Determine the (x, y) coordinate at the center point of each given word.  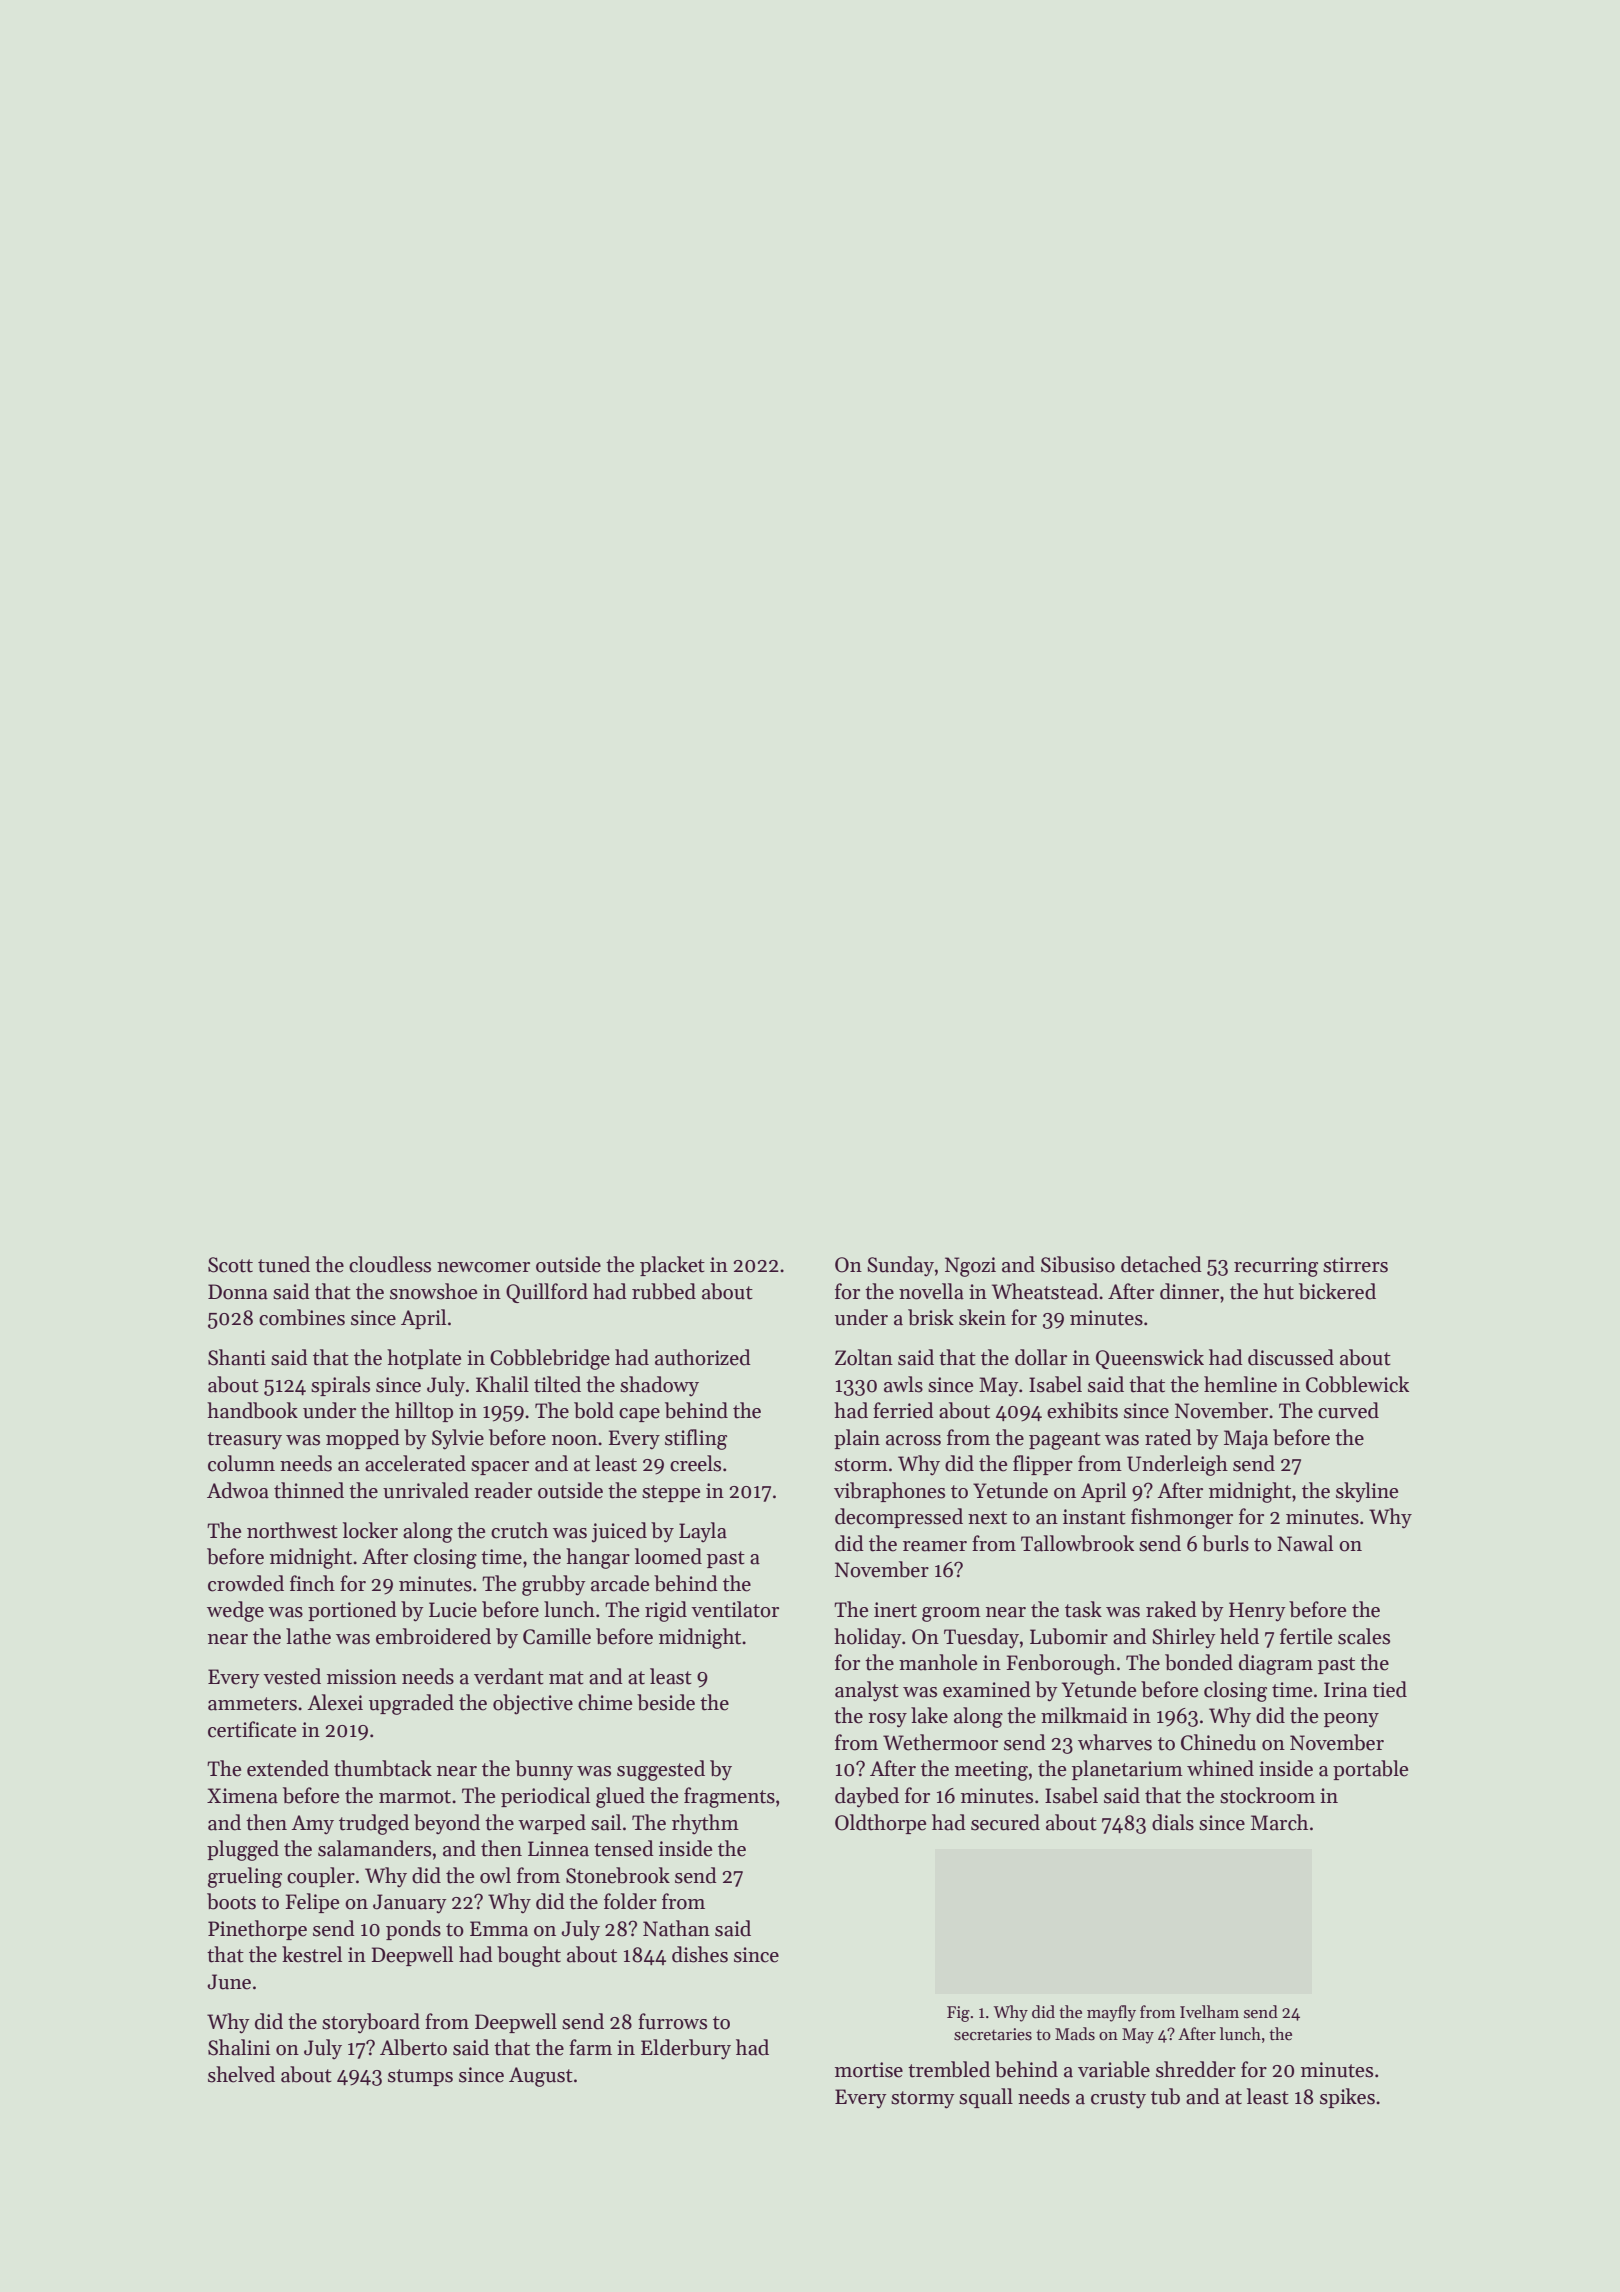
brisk (931, 1317)
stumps (420, 2077)
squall (986, 2098)
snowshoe (433, 1291)
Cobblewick (1357, 1384)
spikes (1347, 2098)
